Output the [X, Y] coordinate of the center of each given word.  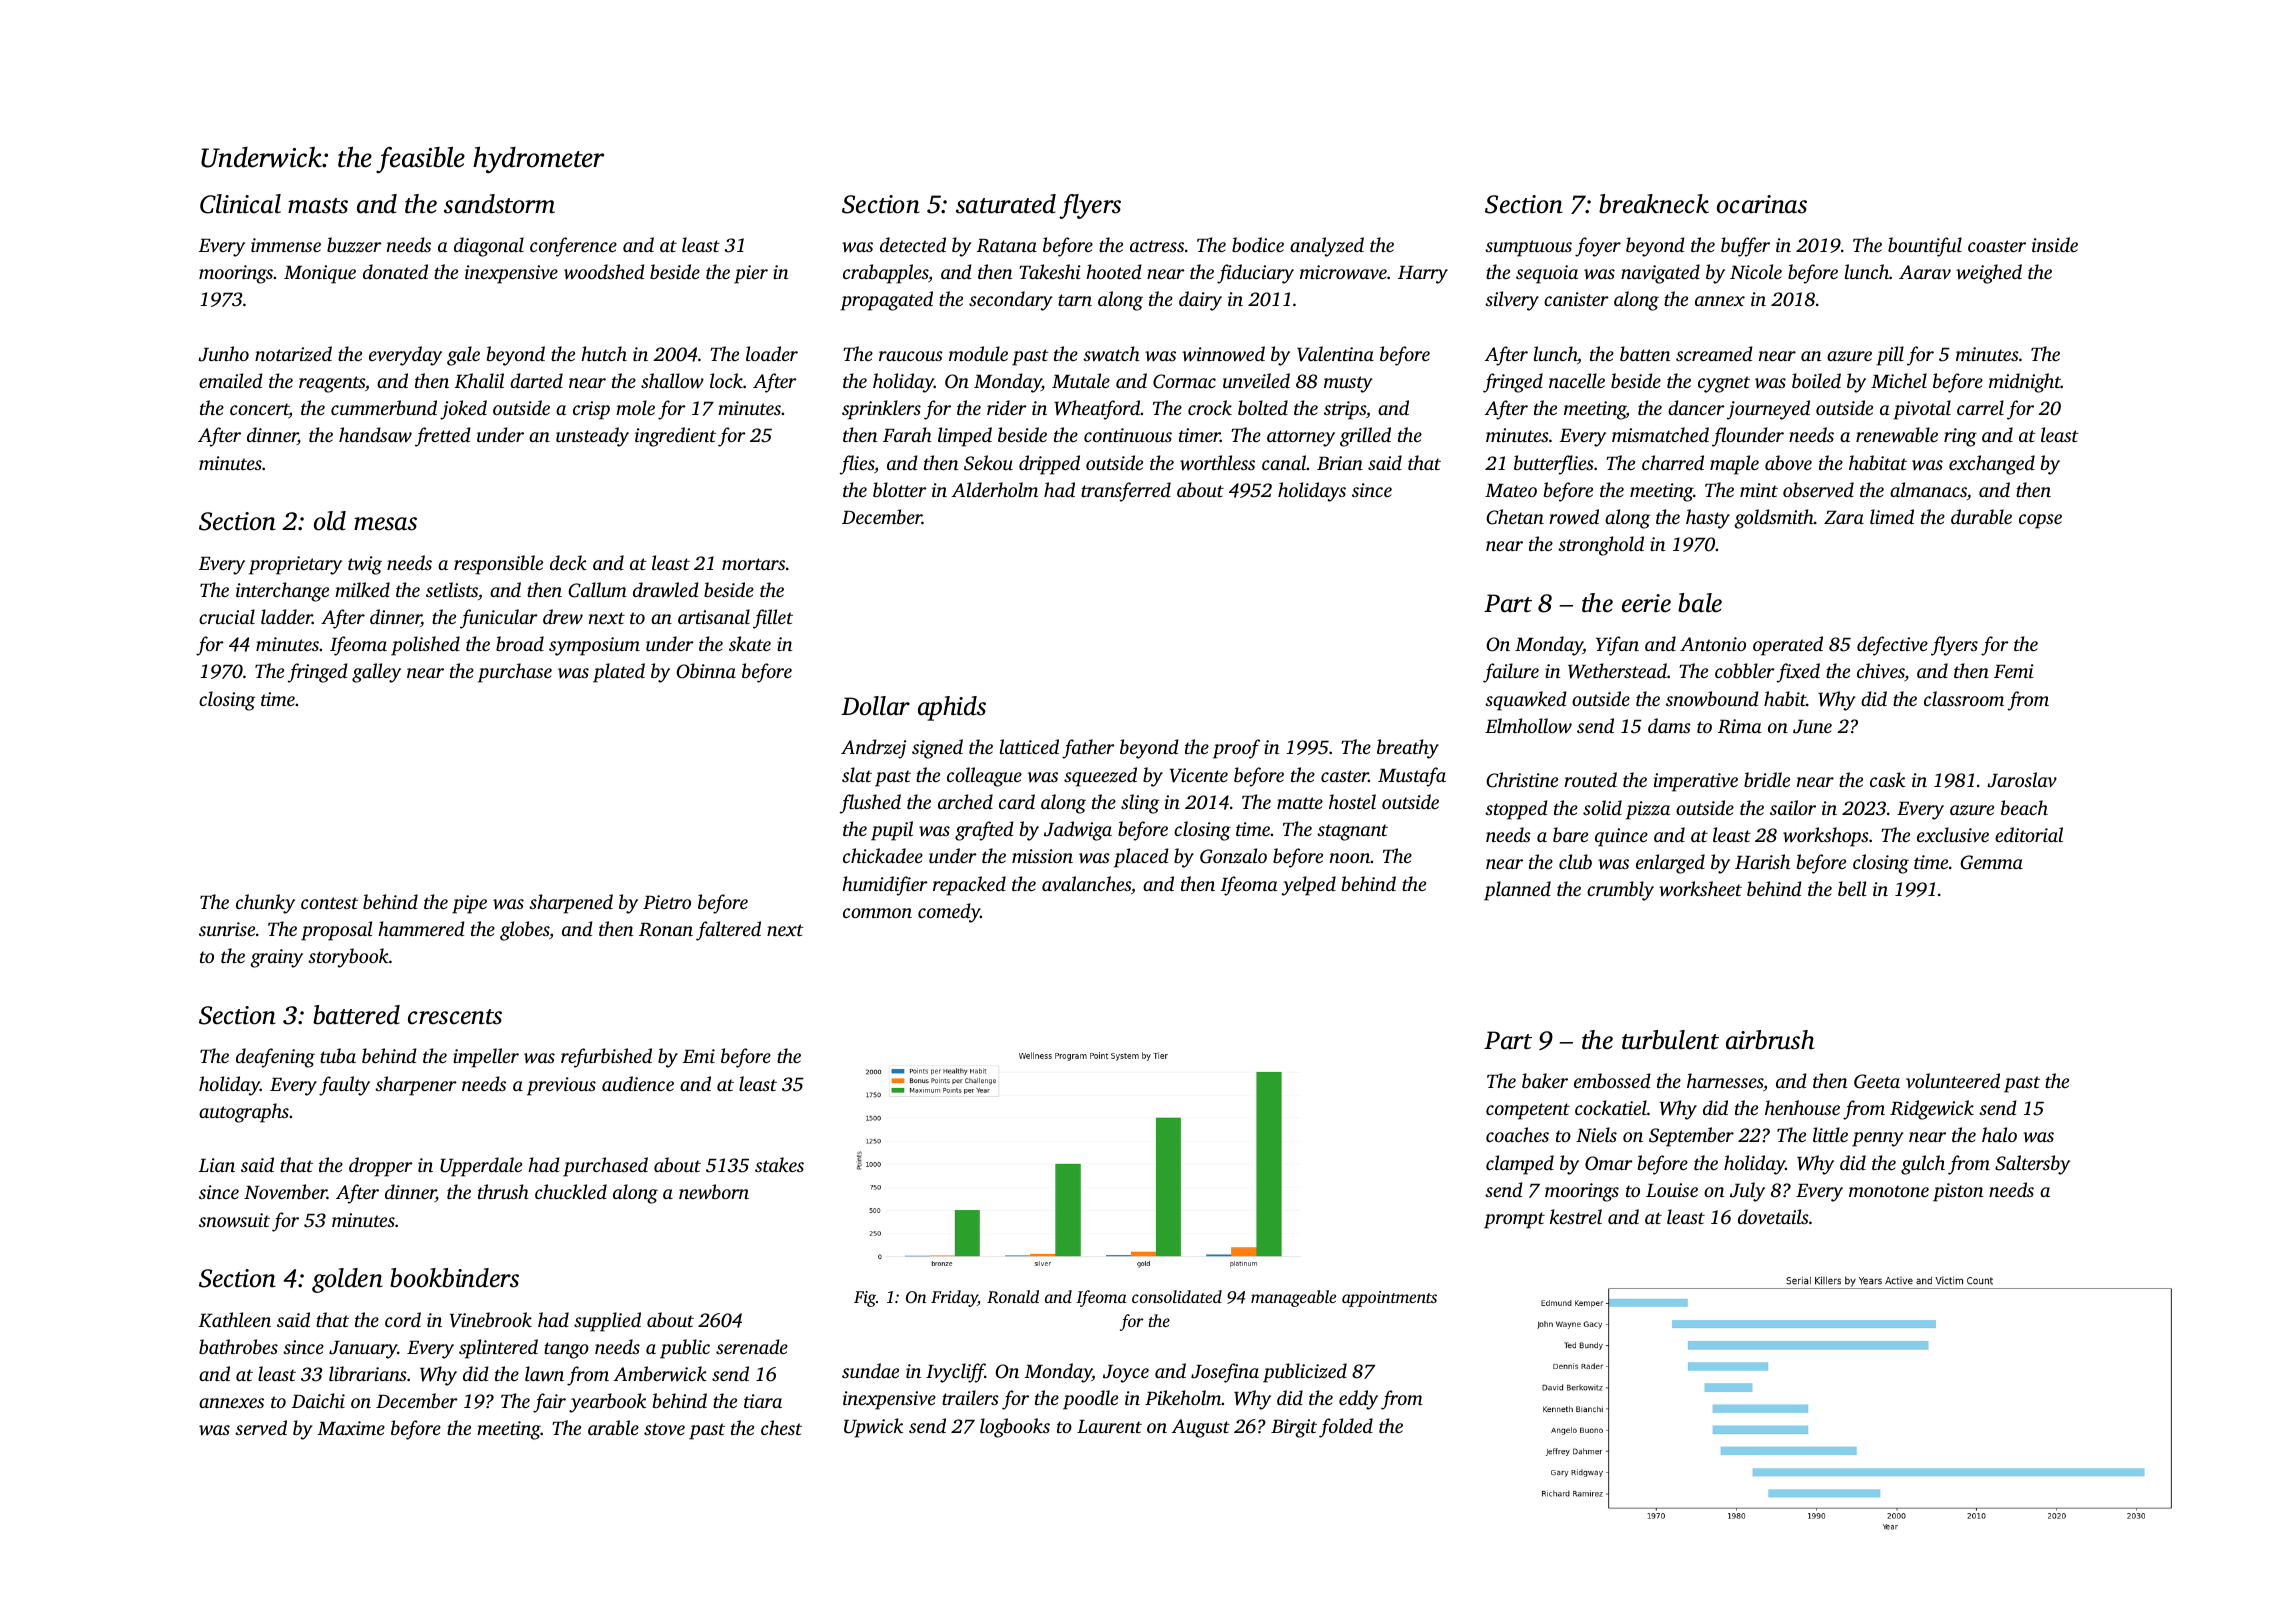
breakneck [1654, 204]
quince [1621, 837]
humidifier [885, 886]
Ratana [1007, 246]
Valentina [1335, 354]
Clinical [240, 204]
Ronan [666, 930]
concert [259, 410]
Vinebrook [491, 1320]
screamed [1714, 353]
